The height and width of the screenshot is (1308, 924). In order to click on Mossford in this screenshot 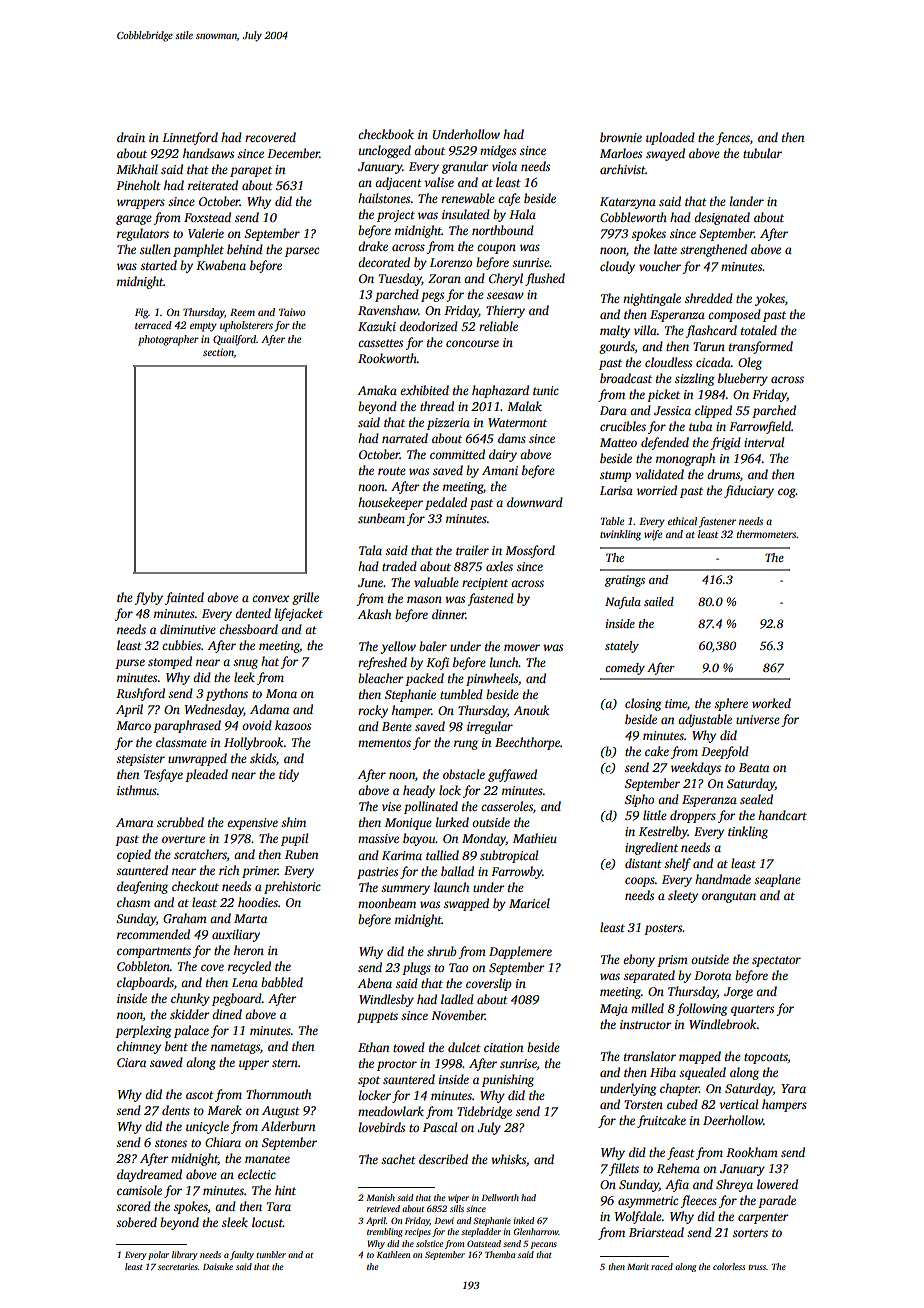, I will do `click(530, 551)`.
